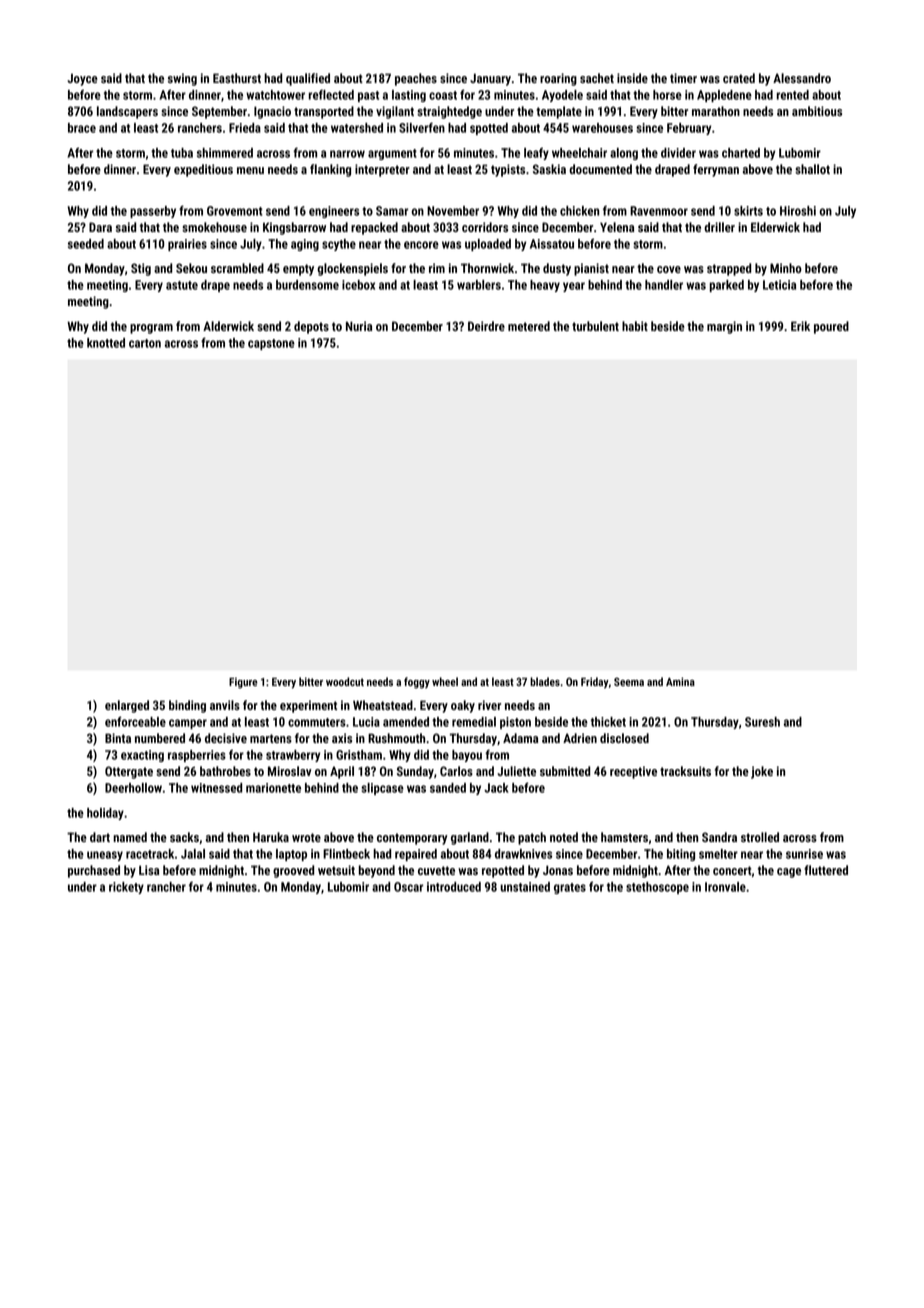 Image resolution: width=924 pixels, height=1308 pixels. Describe the element at coordinates (271, 344) in the screenshot. I see `capstone` at that location.
